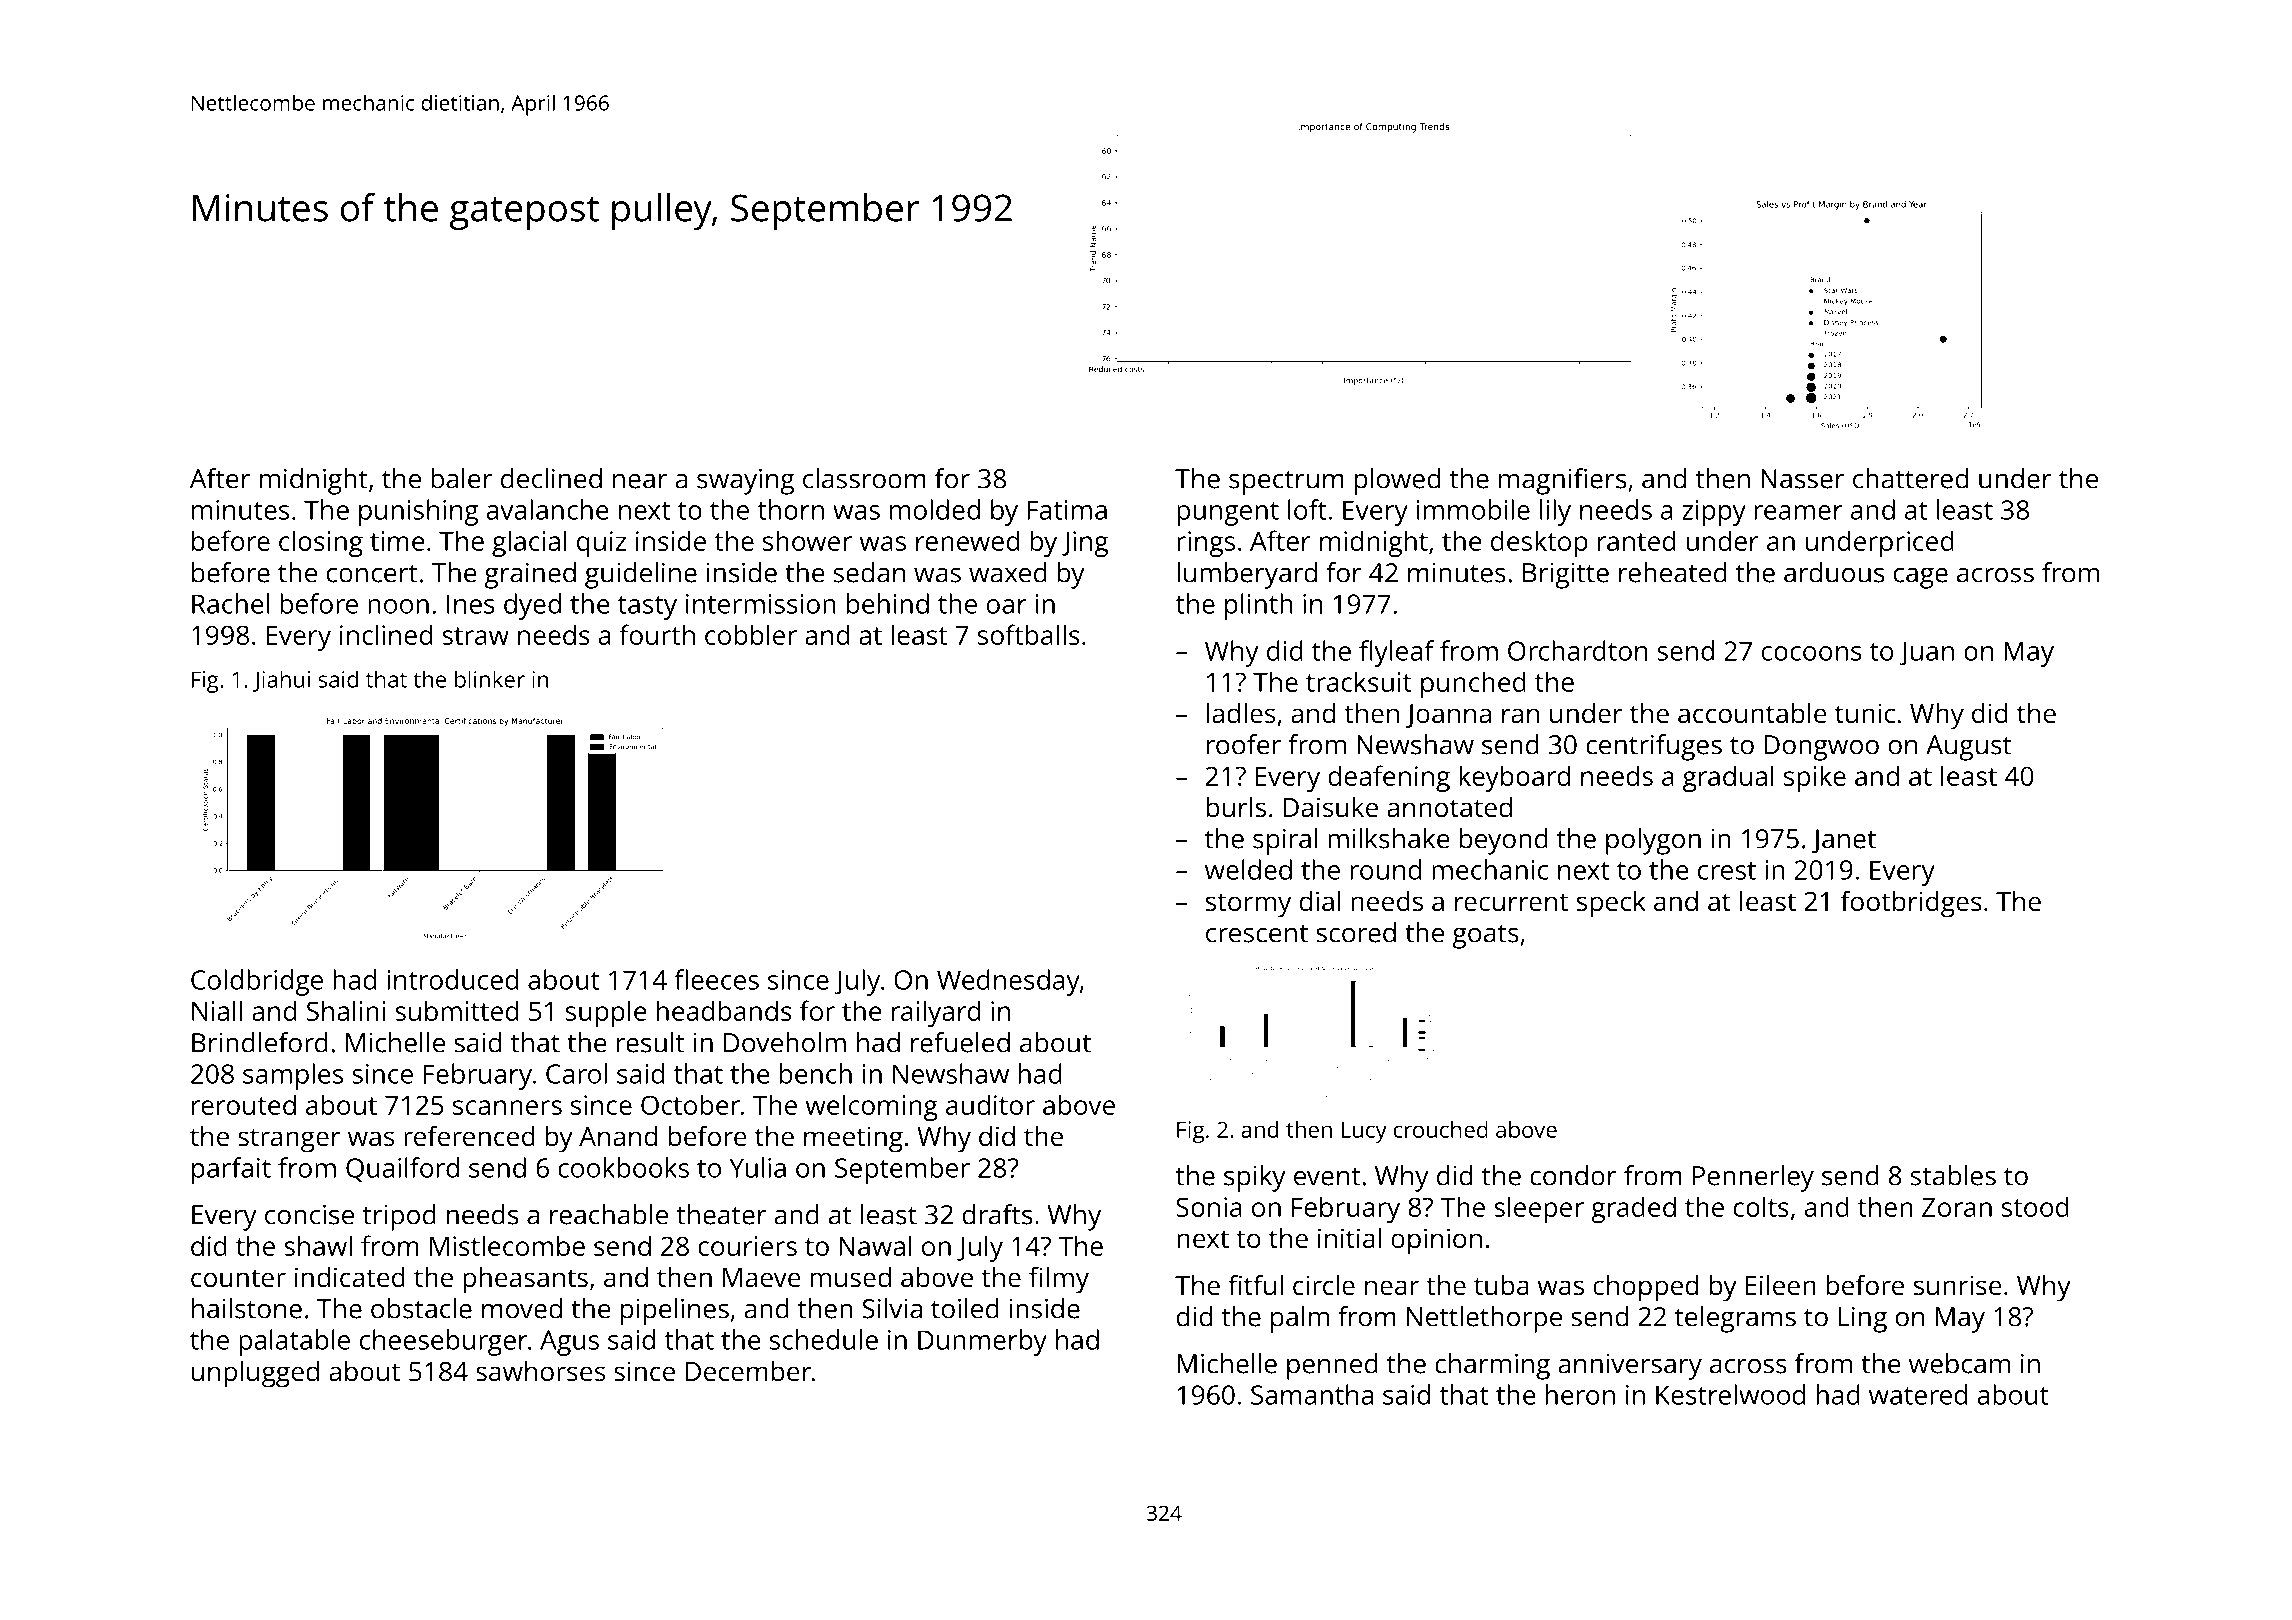  What do you see at coordinates (507, 1107) in the screenshot?
I see `scanners` at bounding box center [507, 1107].
